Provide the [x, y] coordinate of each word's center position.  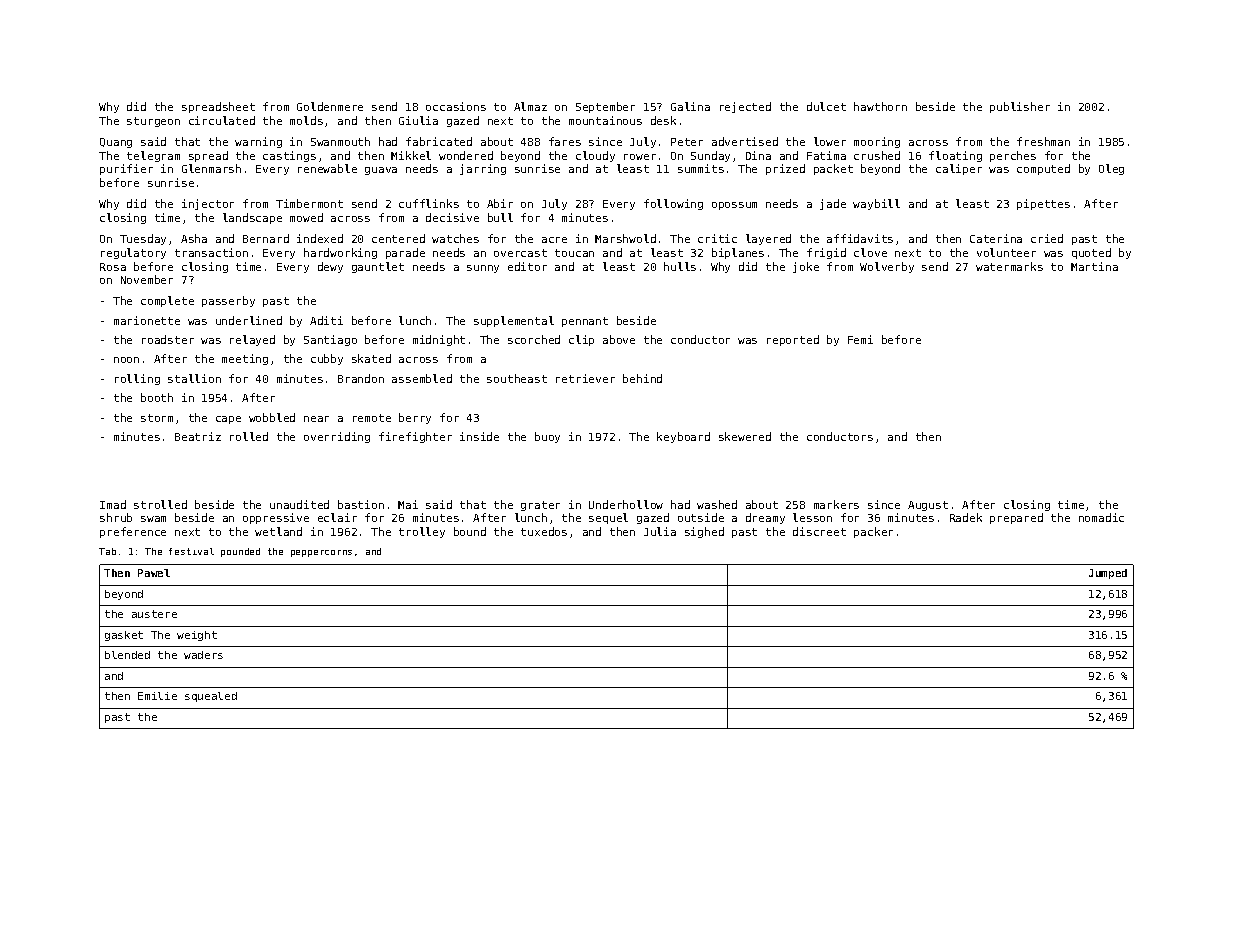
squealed [211, 697]
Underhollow [626, 504]
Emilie [157, 696]
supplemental [514, 321]
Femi [860, 339]
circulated [222, 120]
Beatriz [198, 436]
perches [1013, 156]
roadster [168, 339]
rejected [745, 107]
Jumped [1108, 574]
